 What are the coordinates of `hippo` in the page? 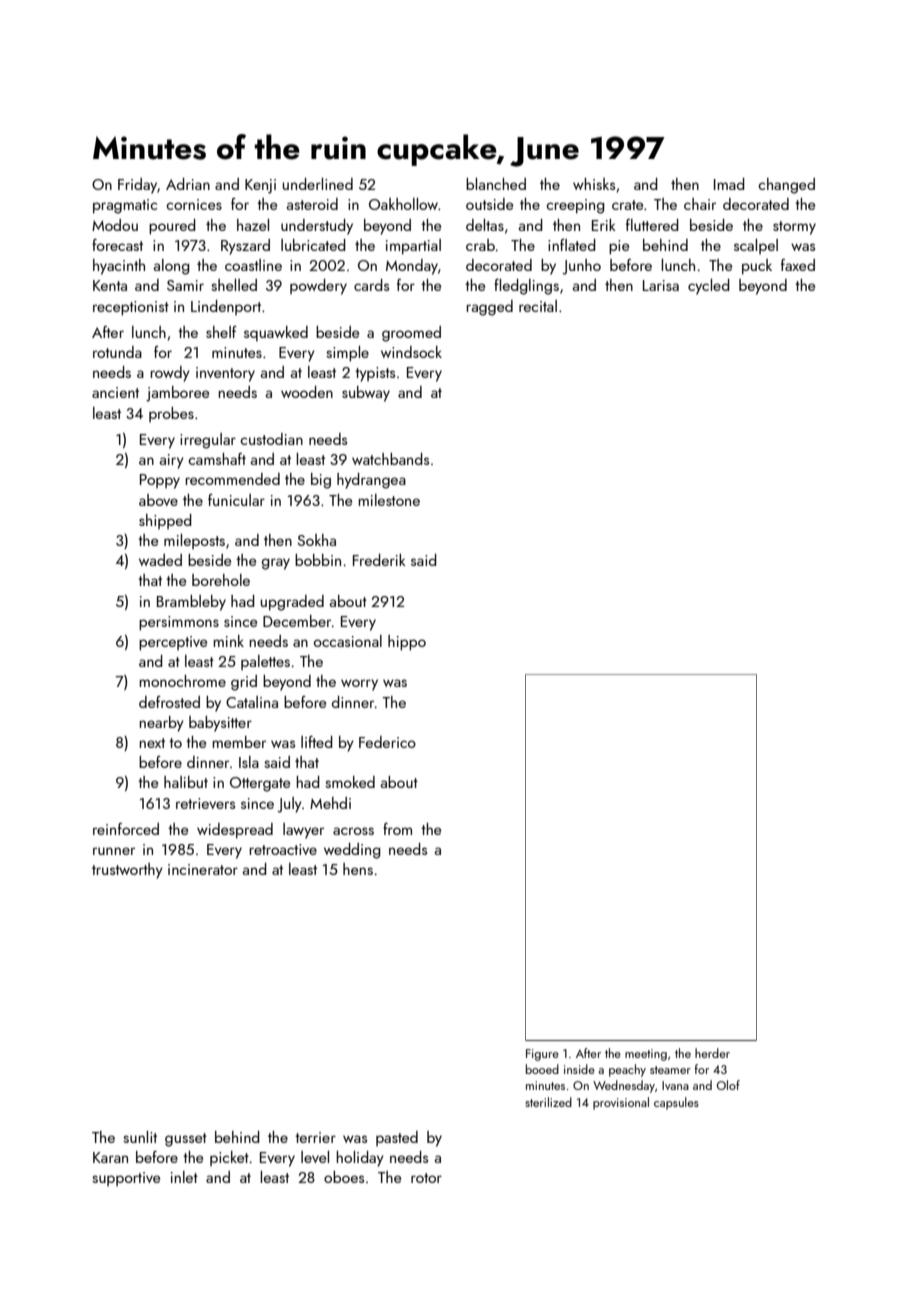 It's located at (407, 643).
